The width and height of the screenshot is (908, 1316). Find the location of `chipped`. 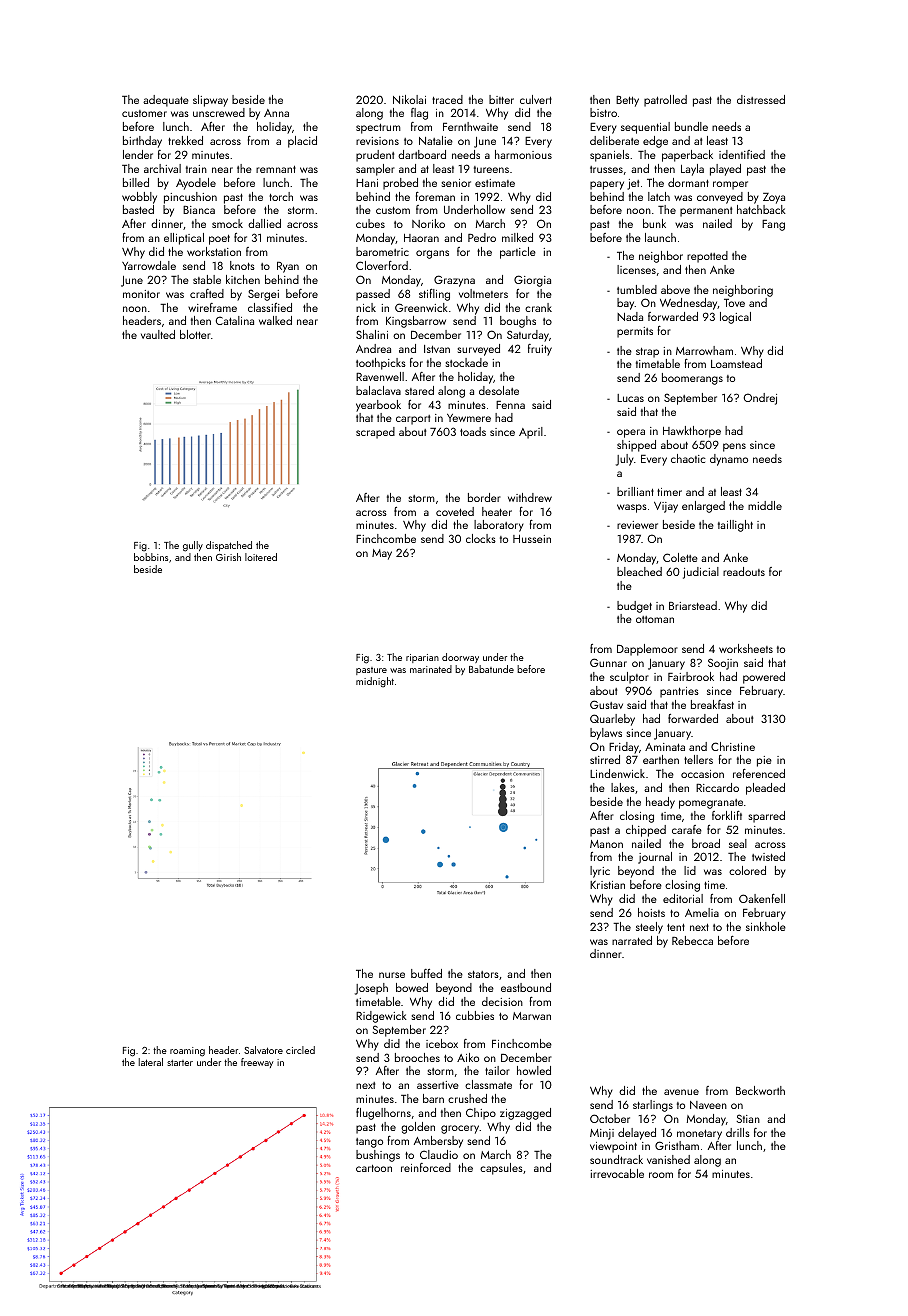

chipped is located at coordinates (646, 831).
